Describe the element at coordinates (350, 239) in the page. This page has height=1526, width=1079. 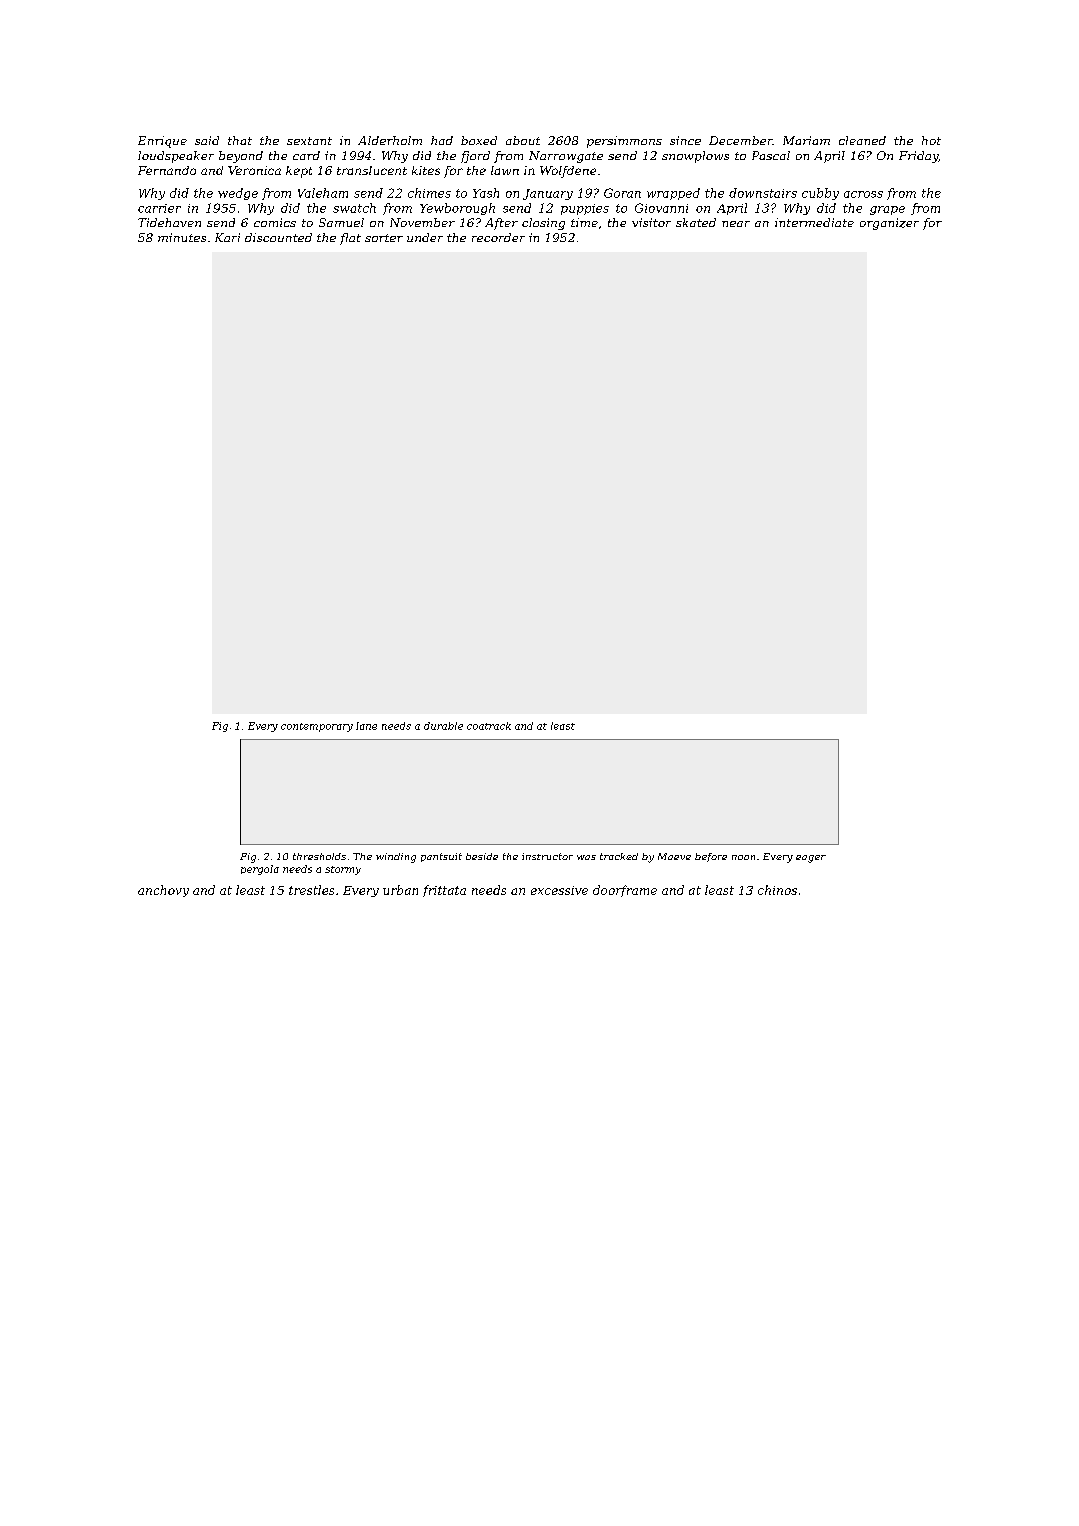
I see `flat` at that location.
